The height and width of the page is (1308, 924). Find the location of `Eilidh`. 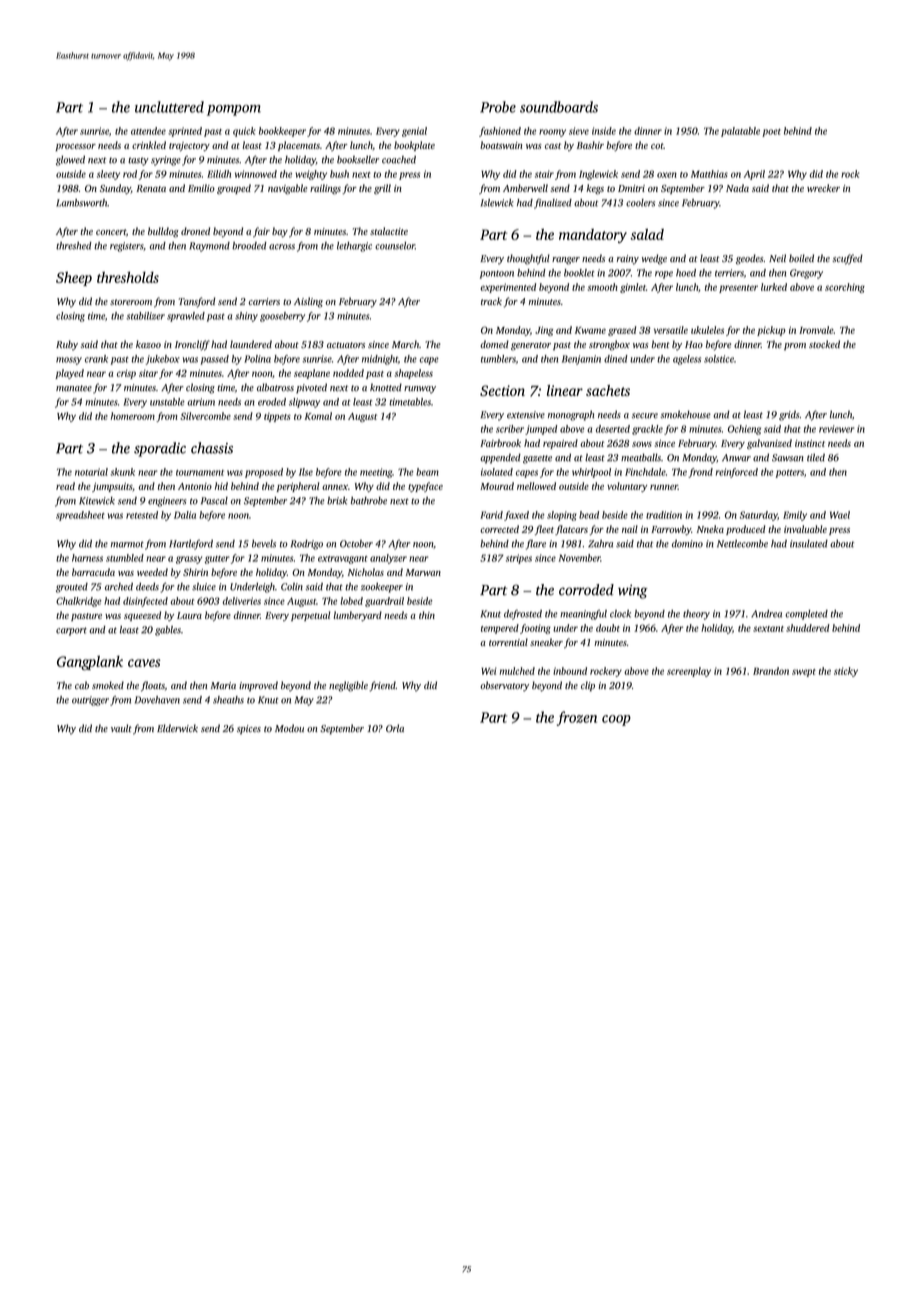

Eilidh is located at coordinates (219, 174).
